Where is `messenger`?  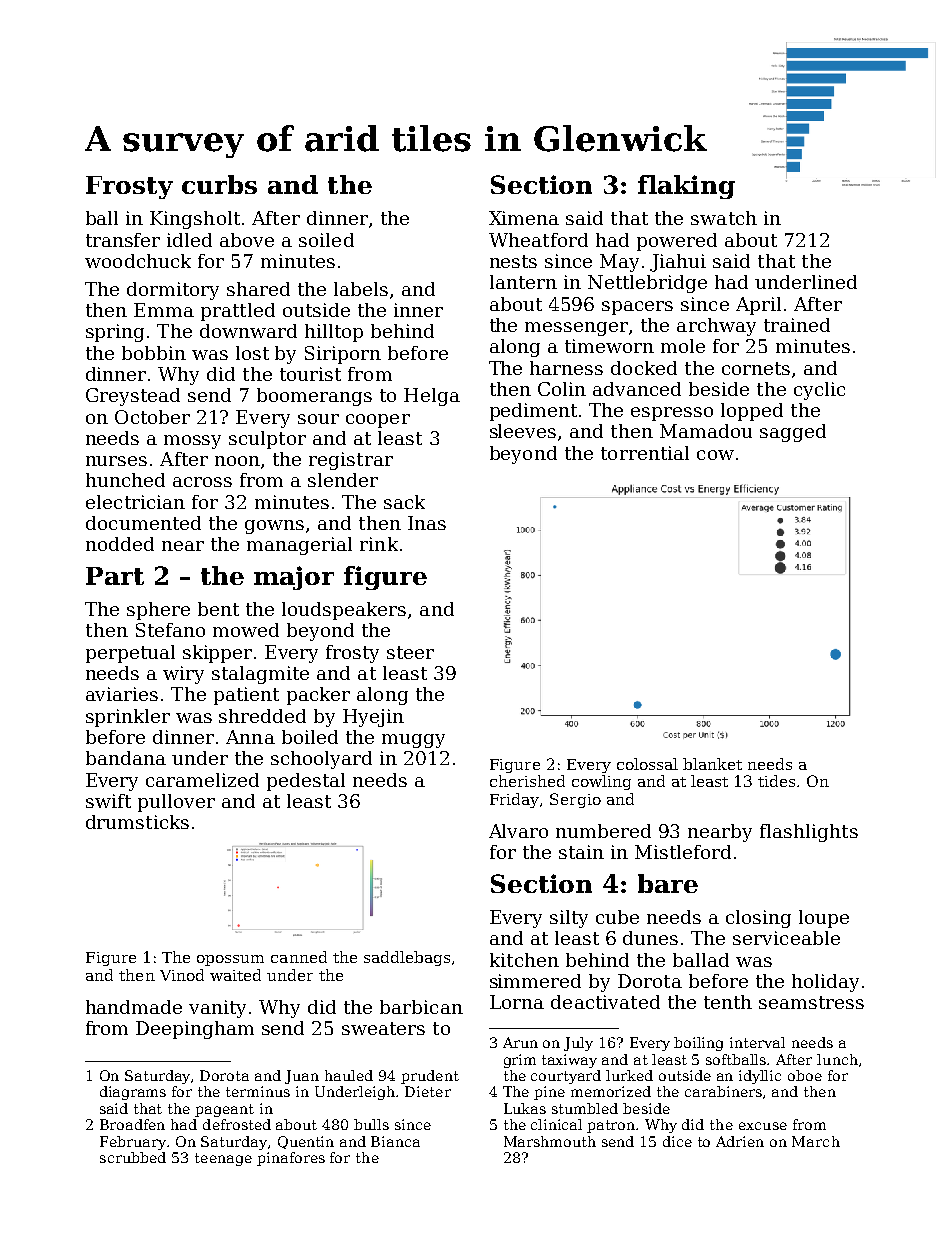 messenger is located at coordinates (576, 329).
